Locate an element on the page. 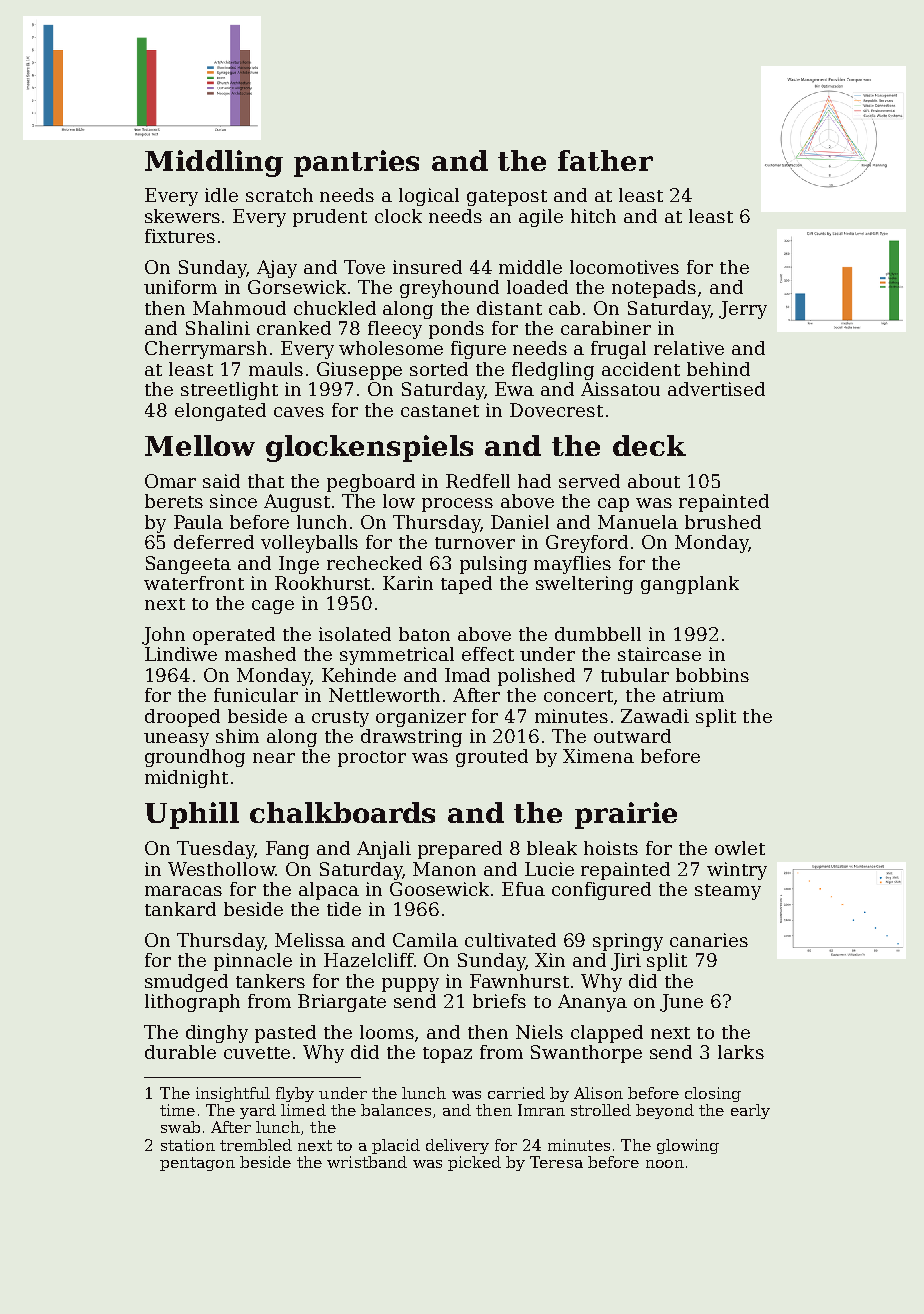  pantries is located at coordinates (356, 163).
